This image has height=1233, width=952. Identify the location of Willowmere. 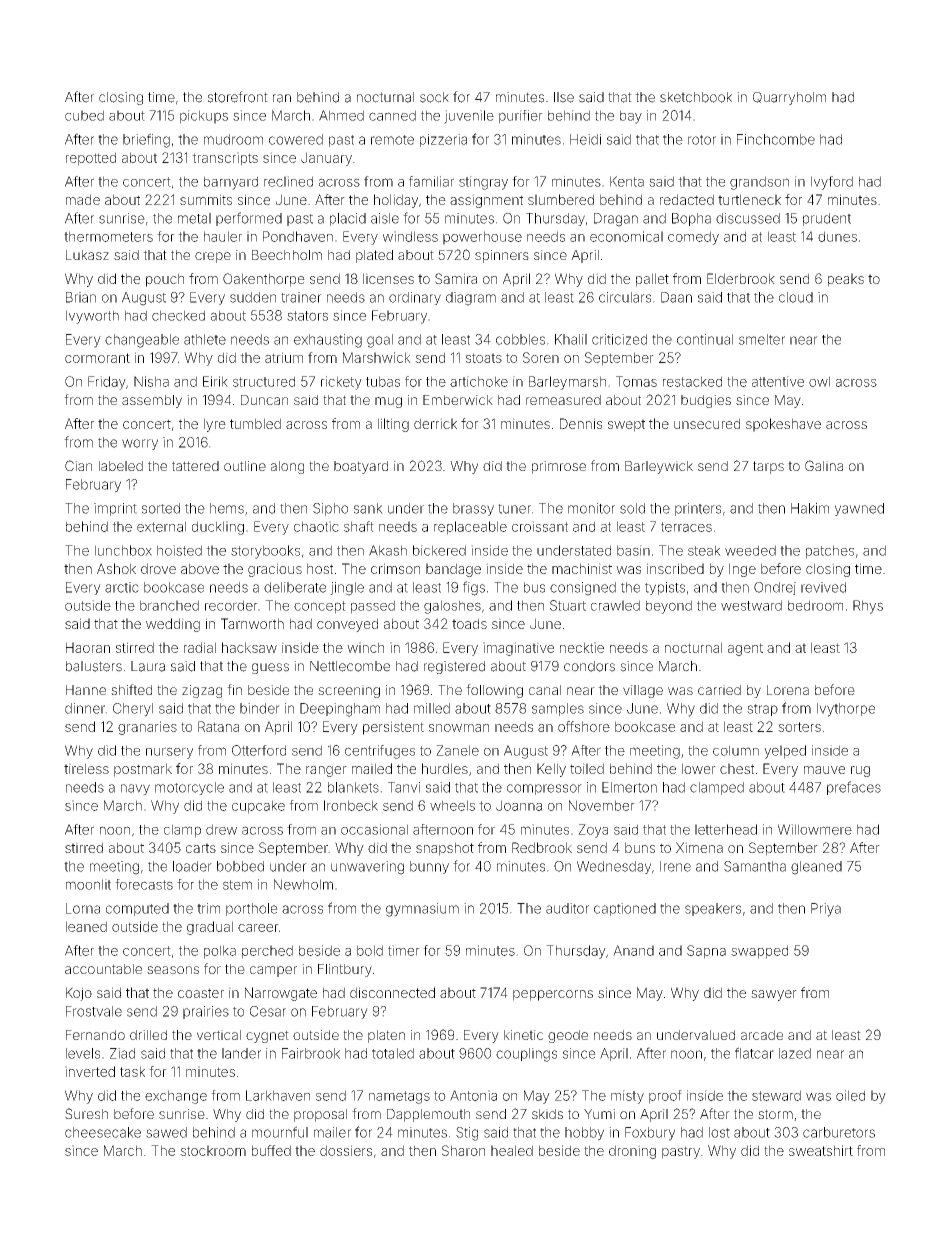
(815, 829).
